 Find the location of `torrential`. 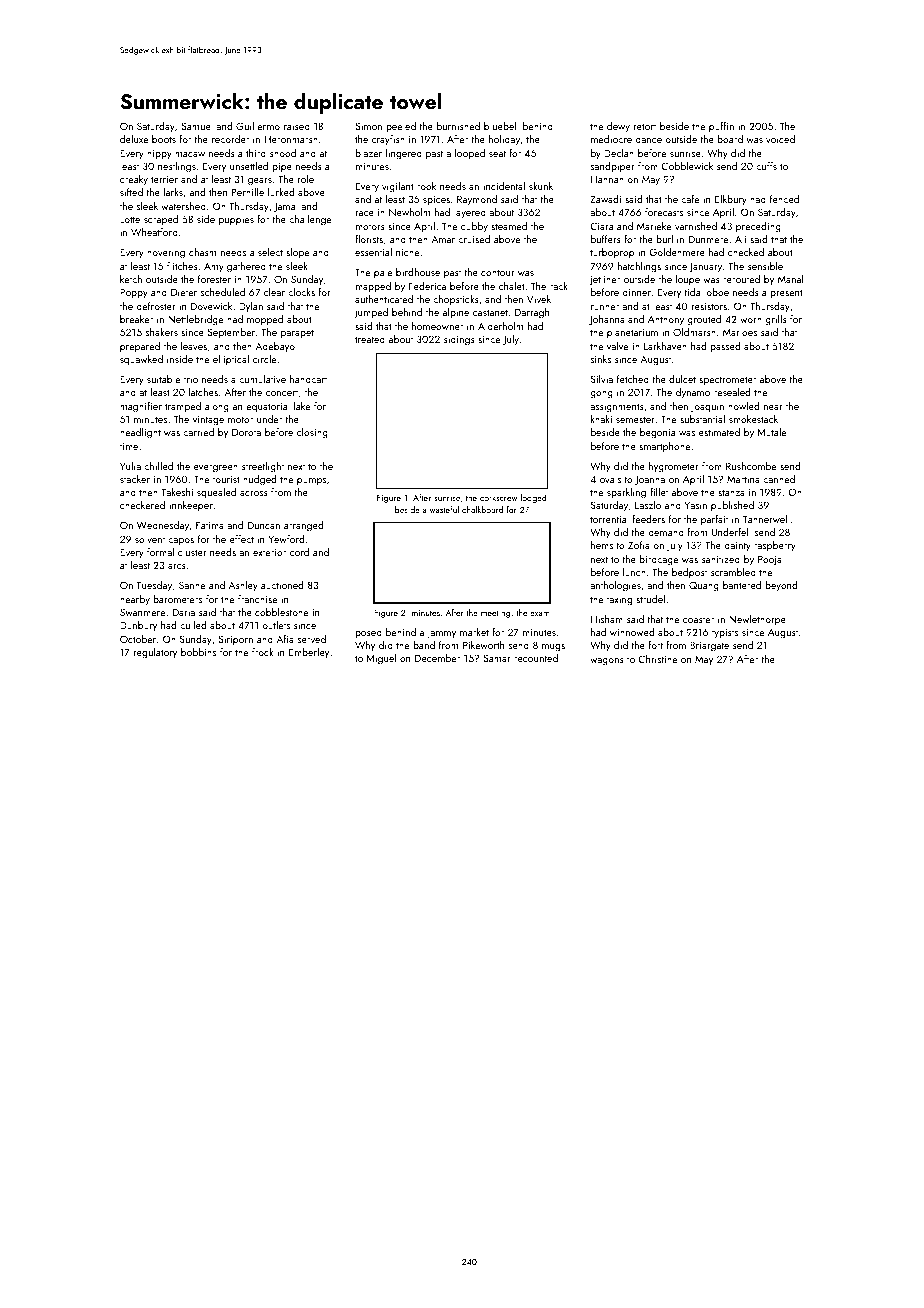

torrential is located at coordinates (609, 519).
